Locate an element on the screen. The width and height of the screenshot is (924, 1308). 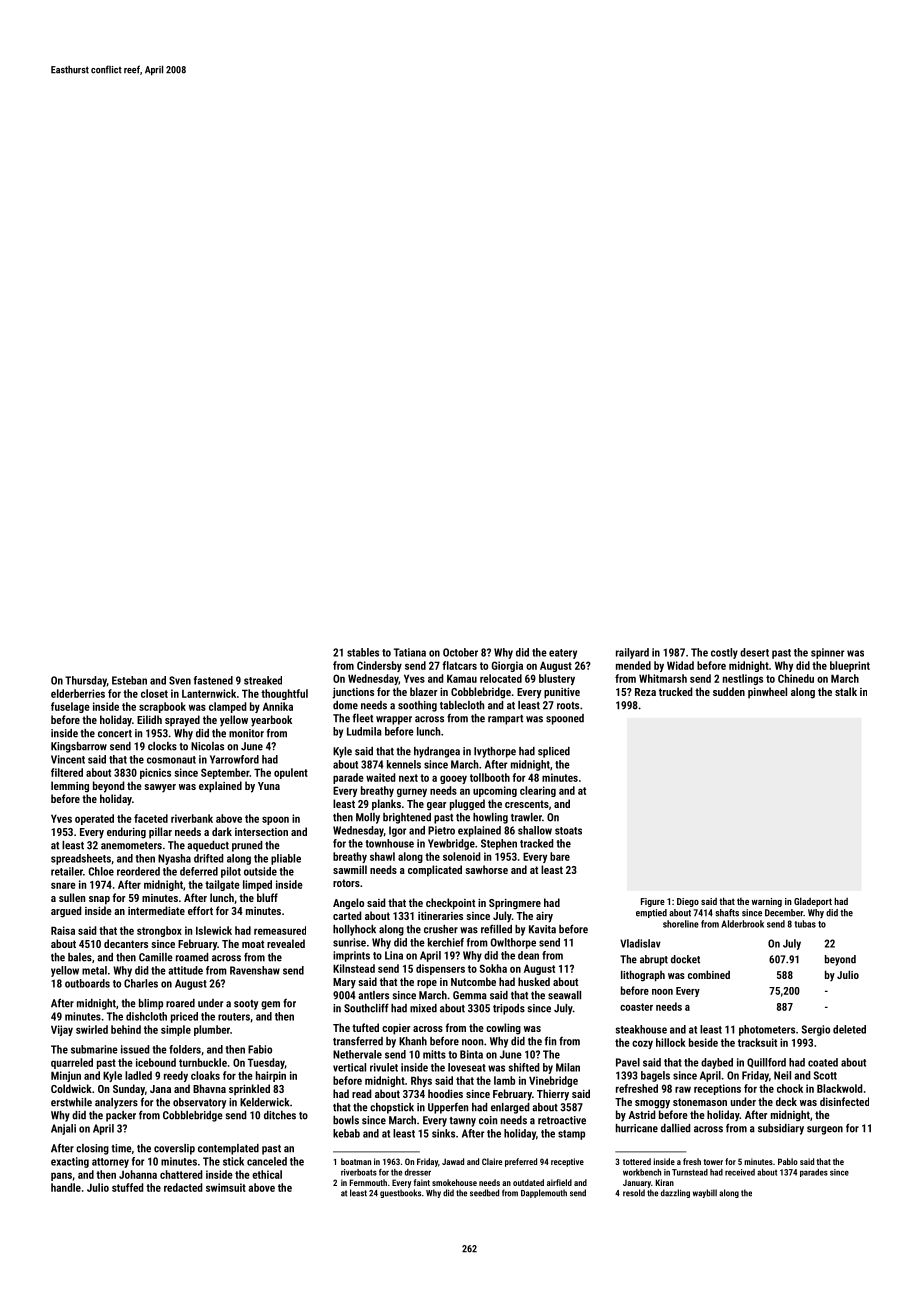
Sergio is located at coordinates (815, 1030).
